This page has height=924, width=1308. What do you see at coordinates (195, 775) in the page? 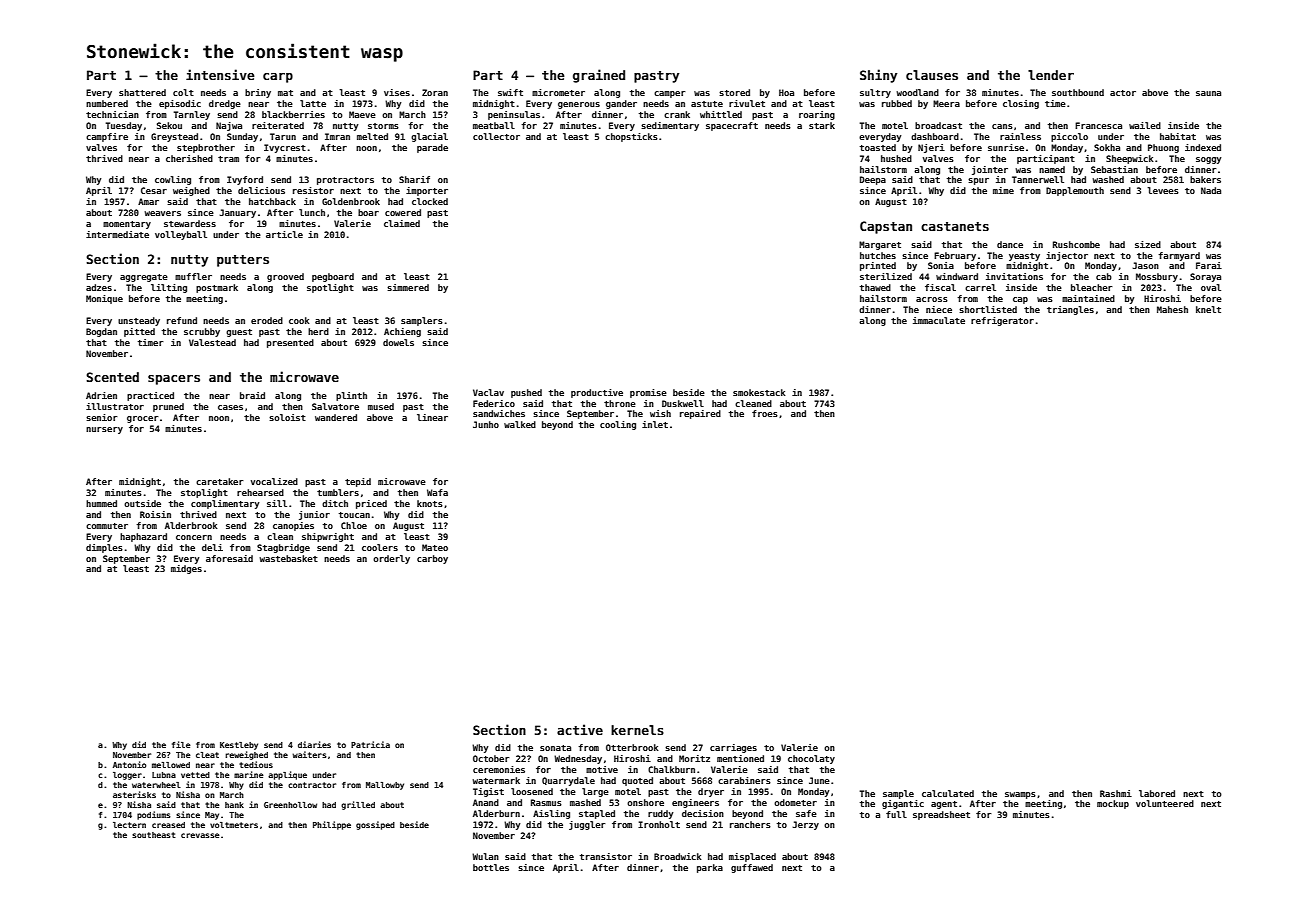
I see `vetted` at bounding box center [195, 775].
